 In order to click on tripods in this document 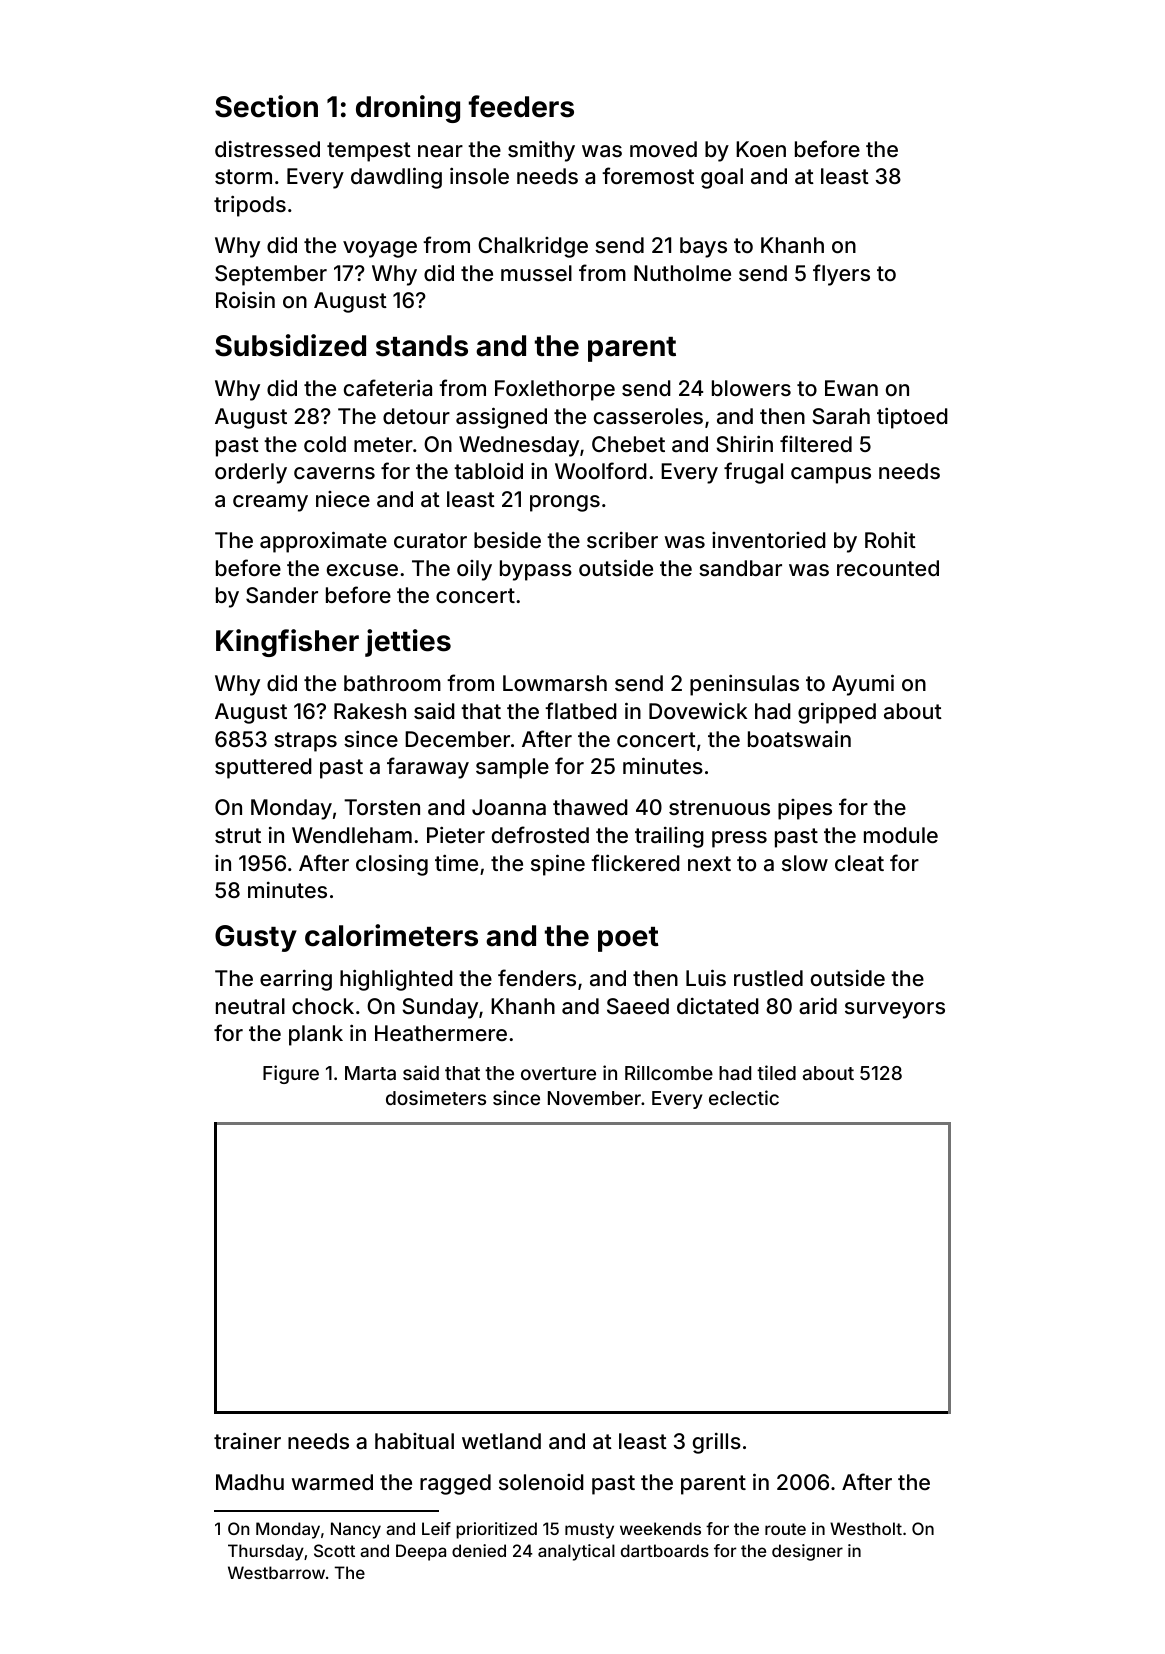, I will do `click(250, 206)`.
